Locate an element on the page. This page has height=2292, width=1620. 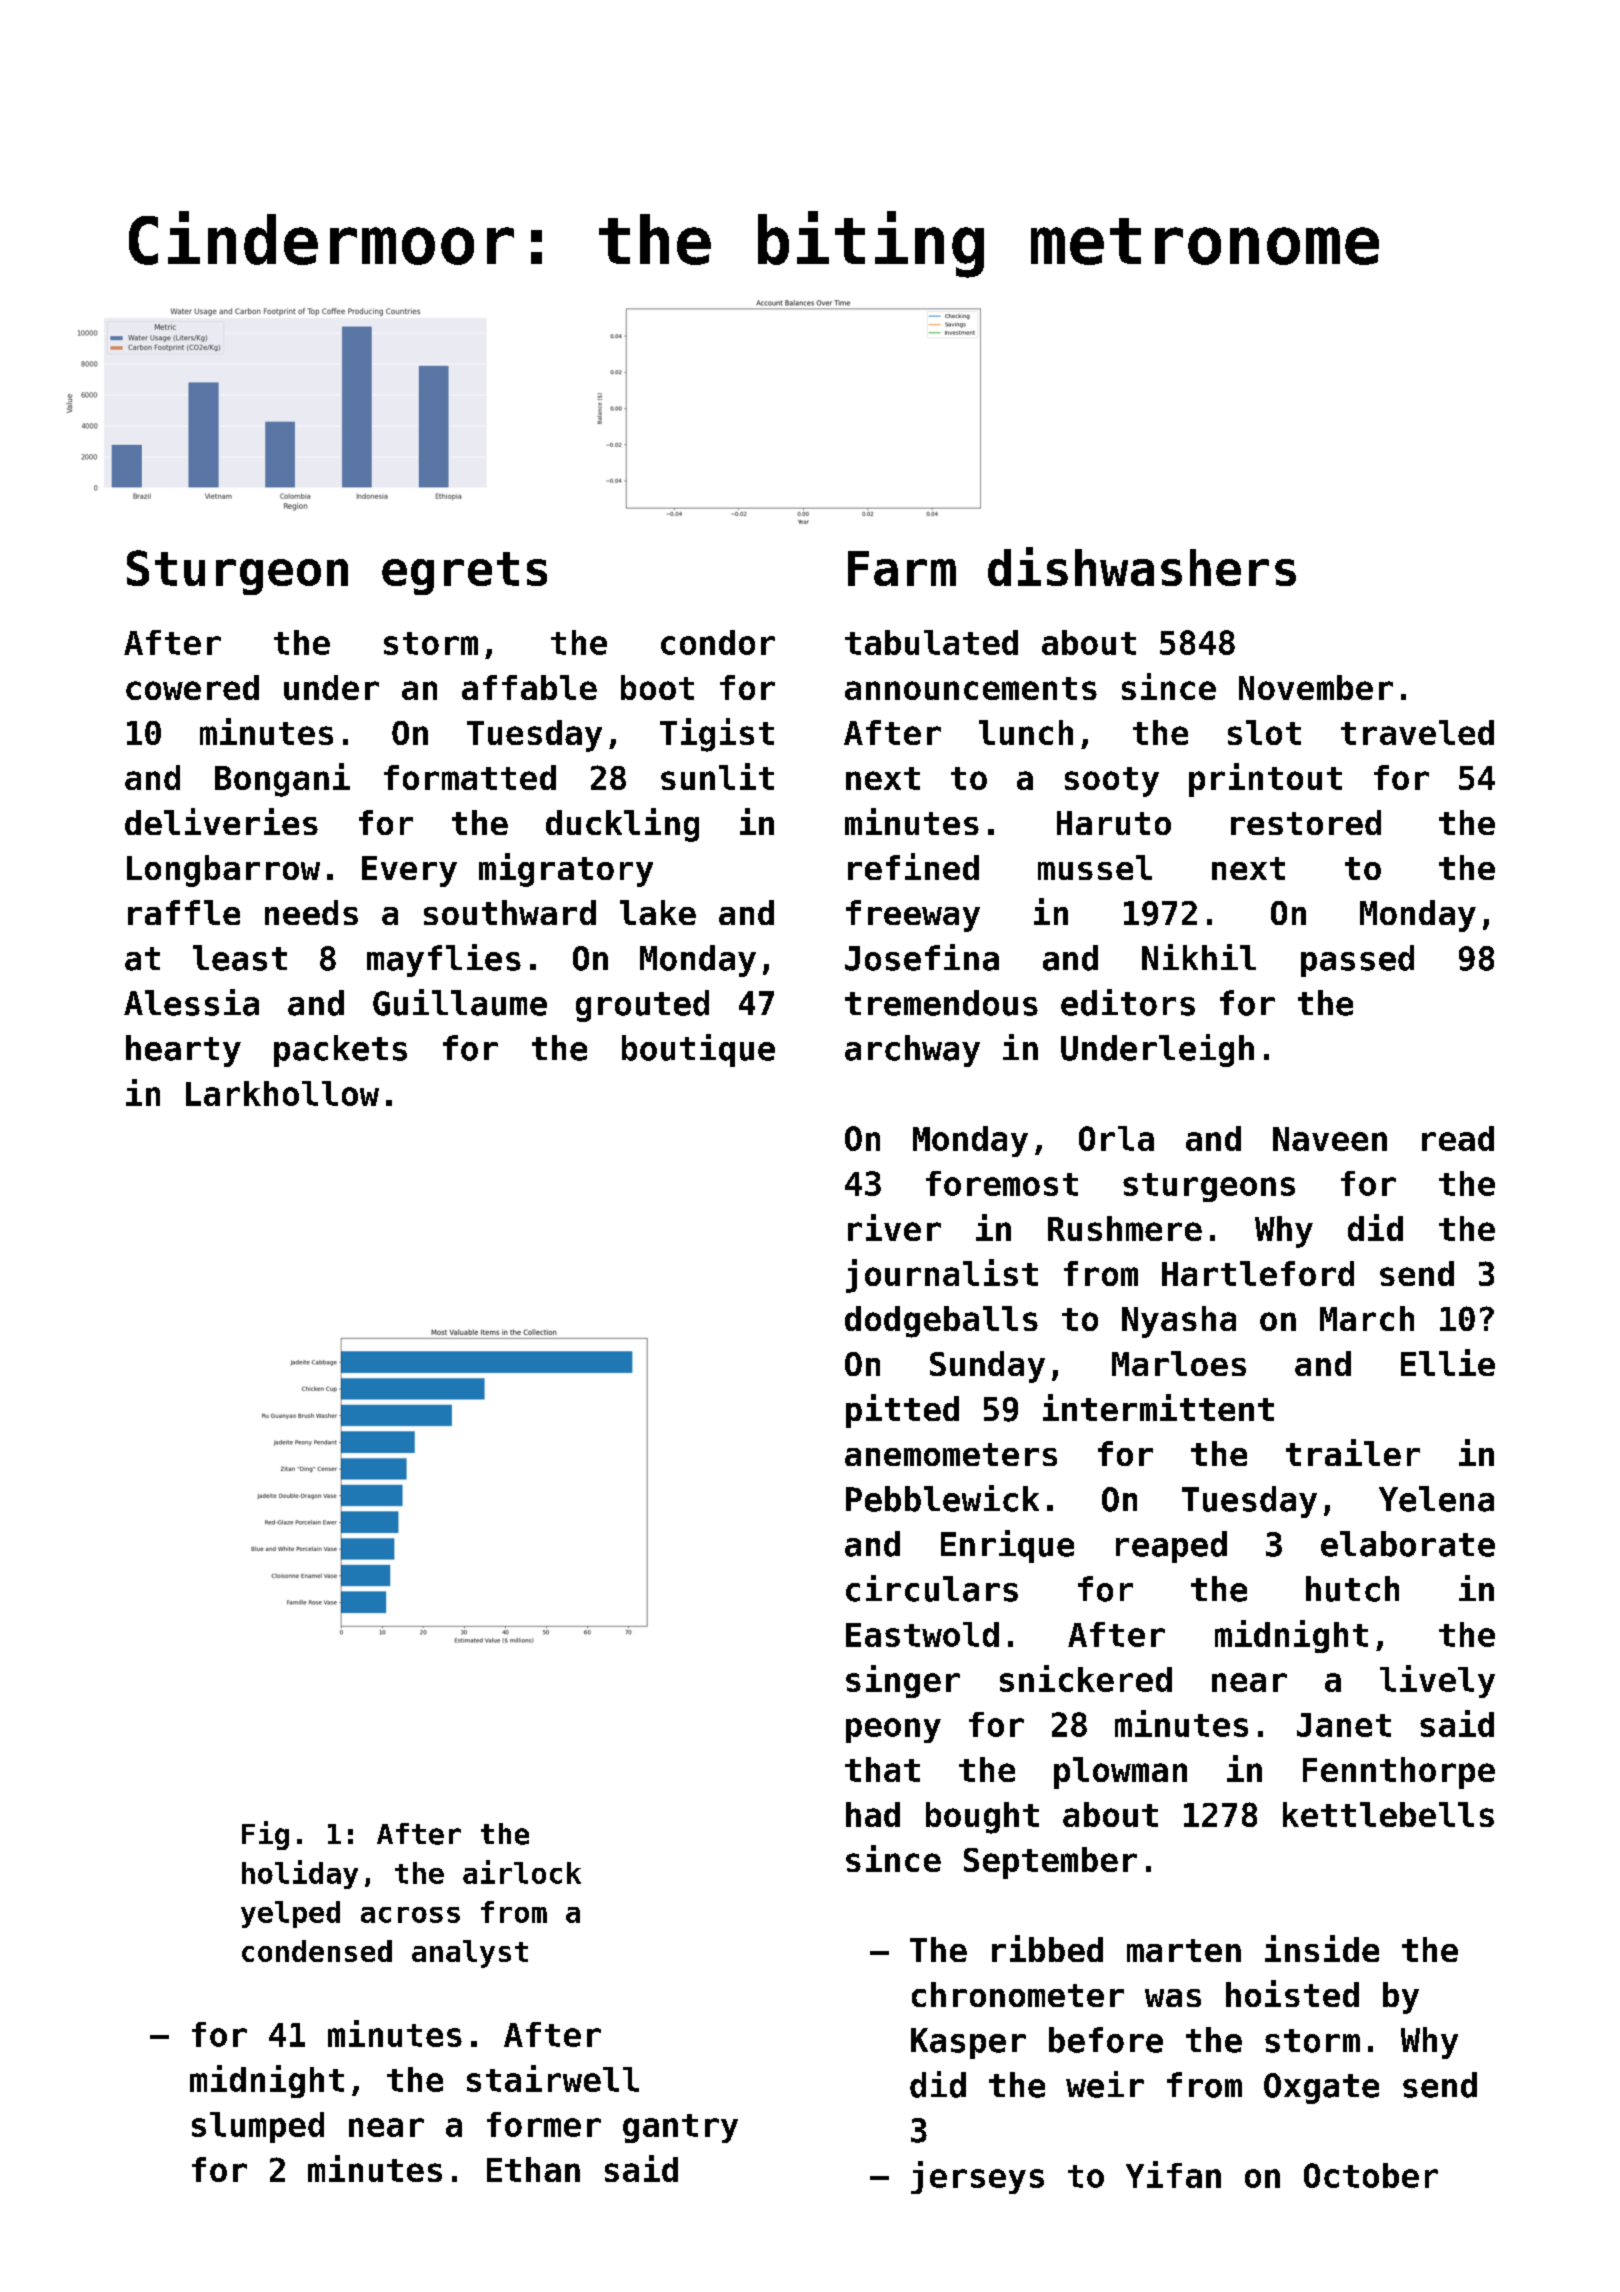
gantry is located at coordinates (680, 2128).
